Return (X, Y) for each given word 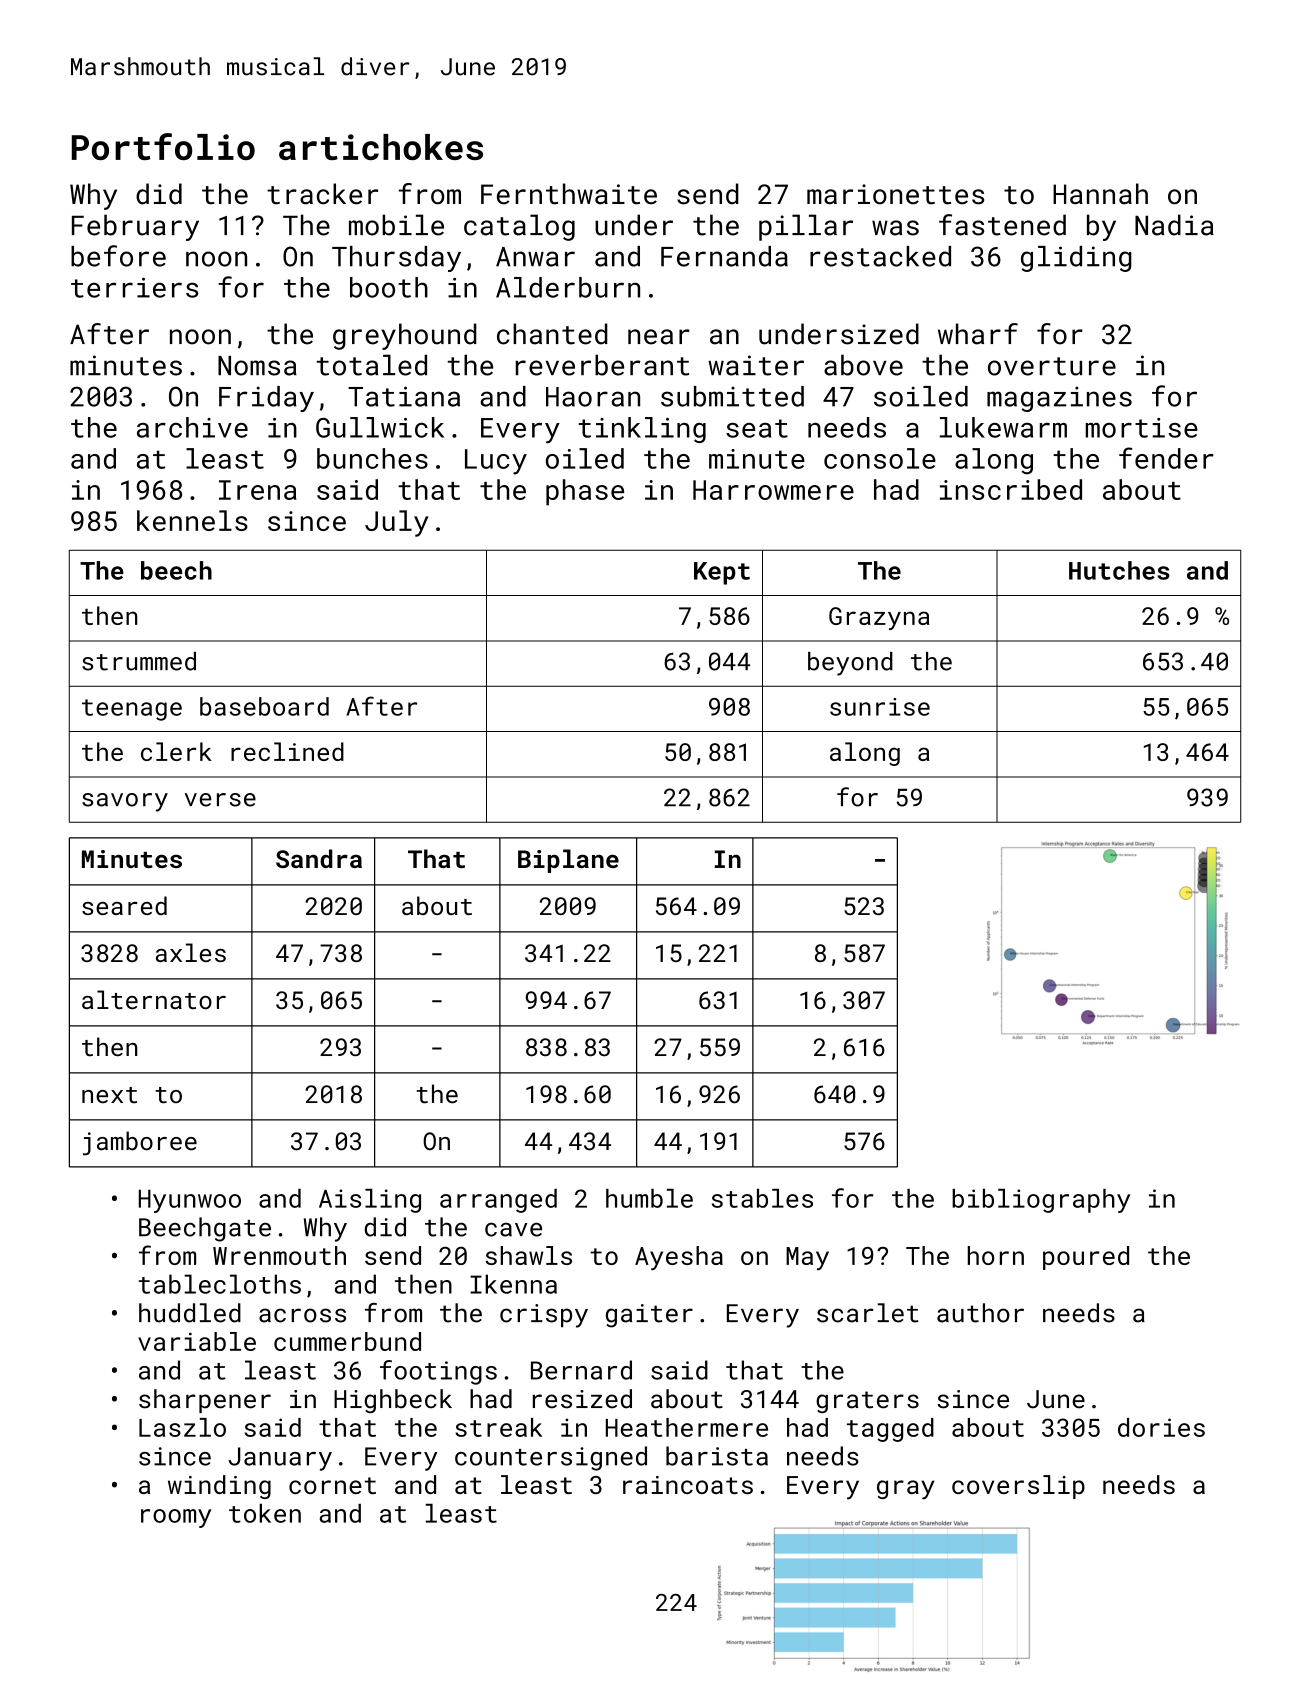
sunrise (880, 707)
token (265, 1513)
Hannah (1100, 194)
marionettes (895, 194)
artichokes (381, 147)
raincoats (688, 1485)
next (109, 1095)
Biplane (568, 861)
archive (192, 427)
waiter (756, 365)
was (895, 228)
